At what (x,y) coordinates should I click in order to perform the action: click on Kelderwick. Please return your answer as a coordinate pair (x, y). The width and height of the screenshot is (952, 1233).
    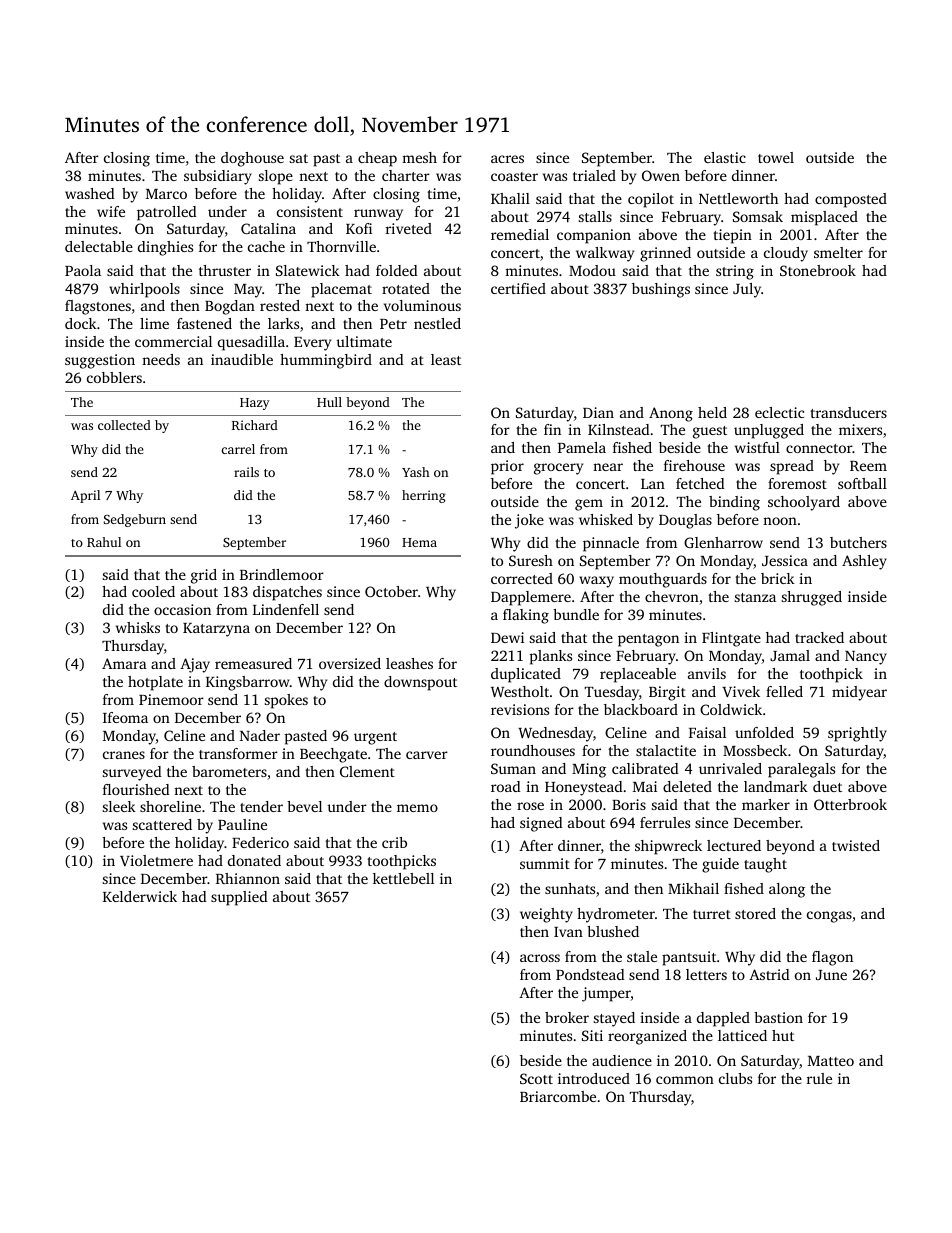
    Looking at the image, I should click on (140, 896).
